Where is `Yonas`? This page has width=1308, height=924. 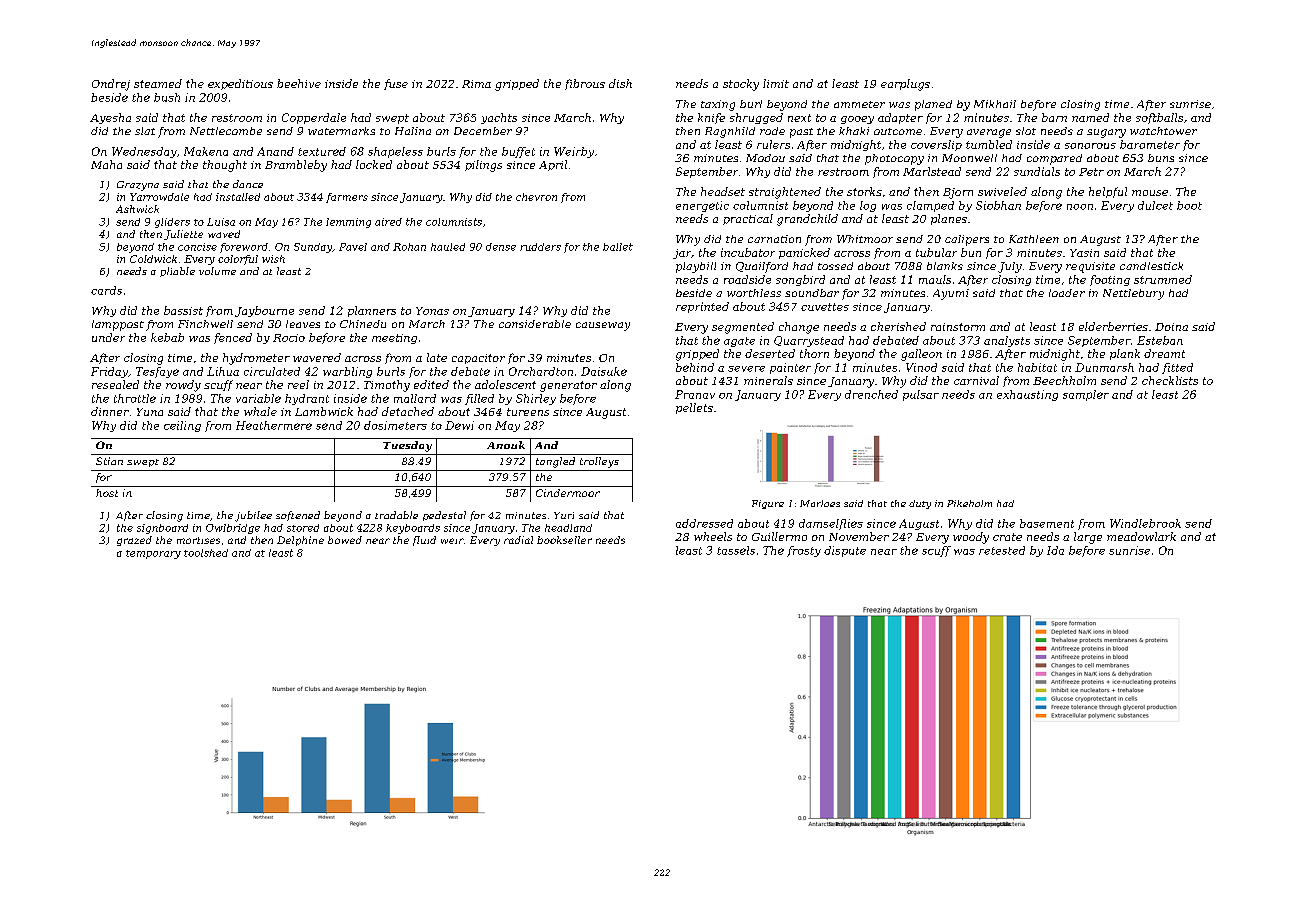 Yonas is located at coordinates (432, 311).
